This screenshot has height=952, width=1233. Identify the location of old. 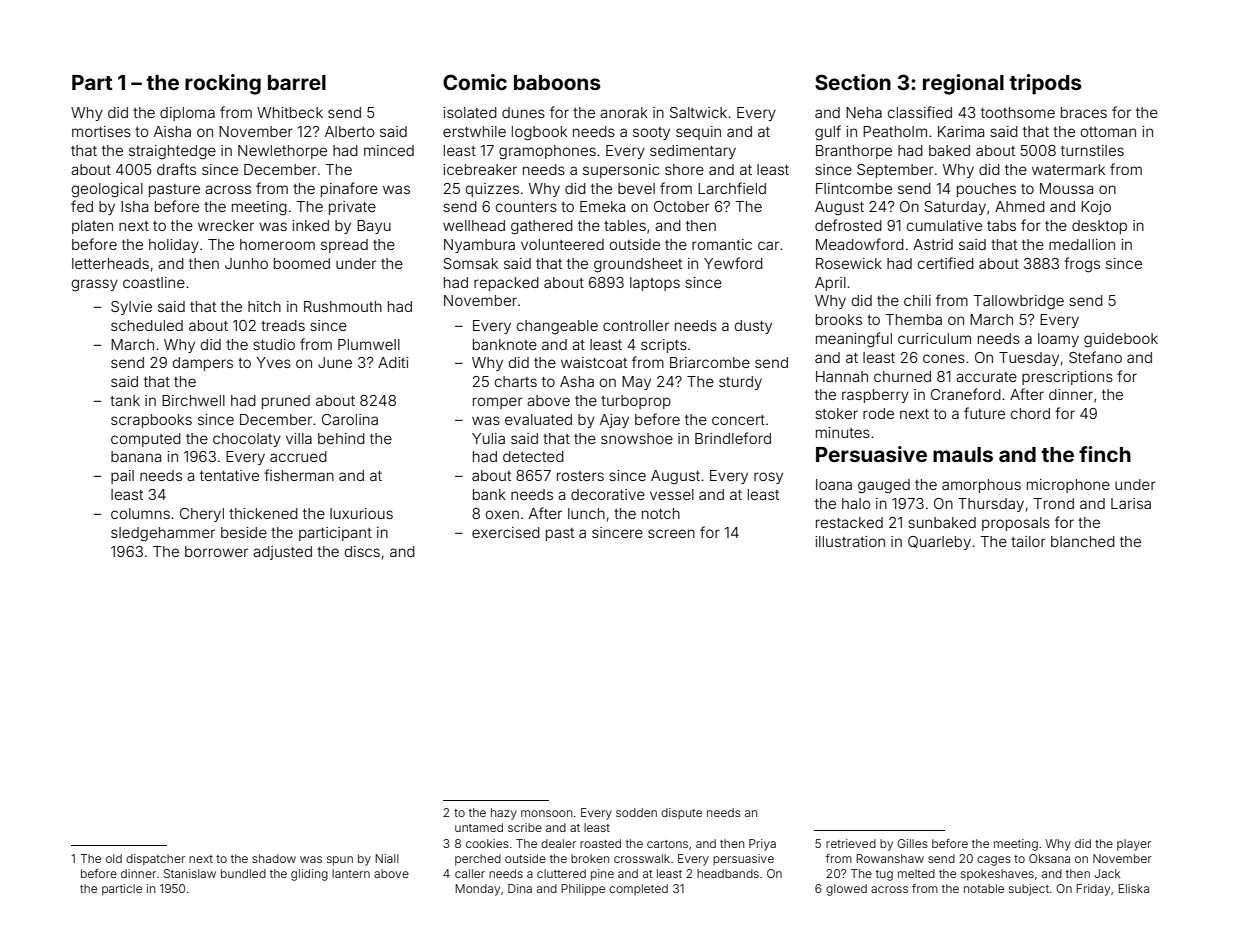
(114, 858).
